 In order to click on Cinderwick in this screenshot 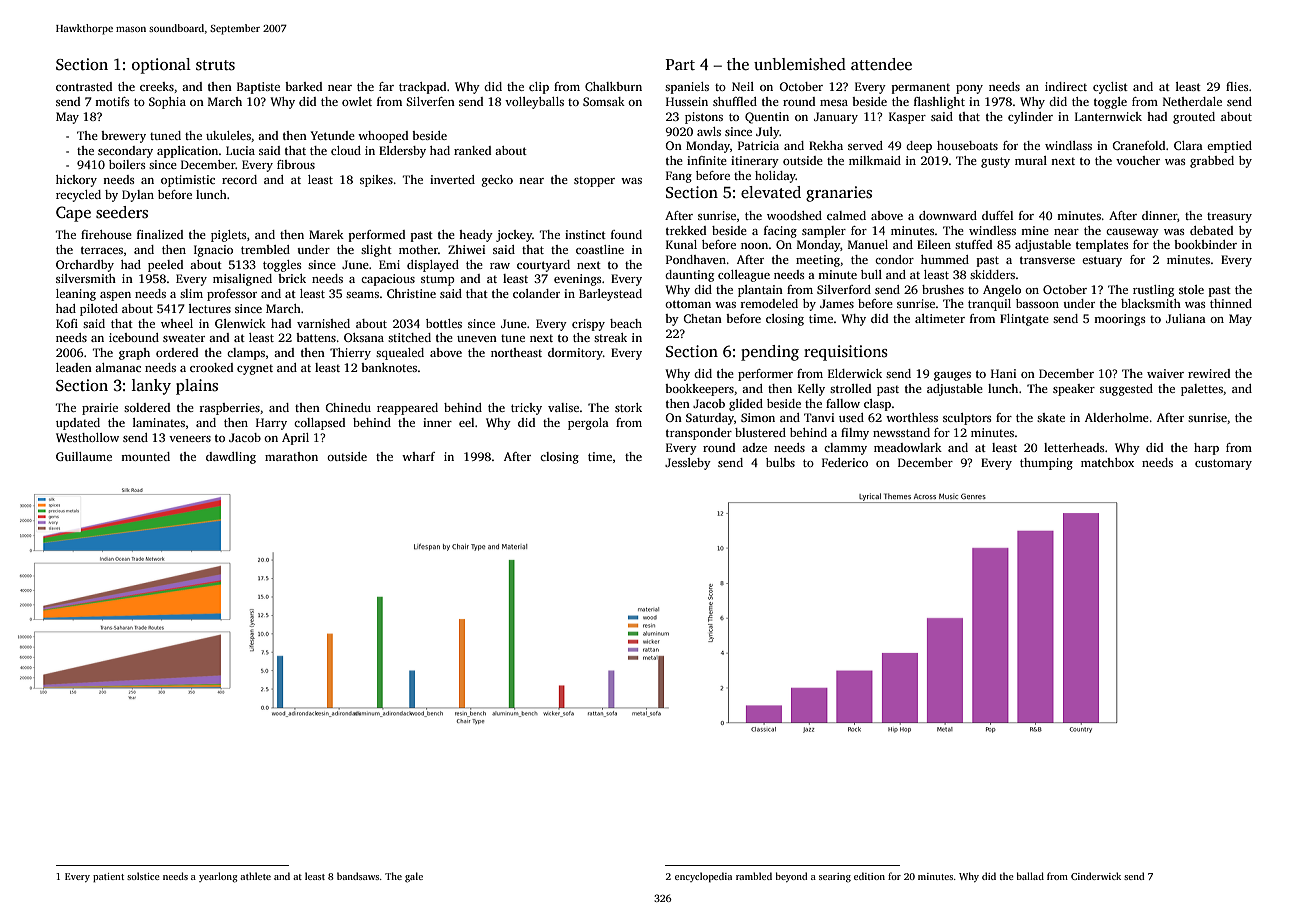, I will do `click(1096, 876)`.
